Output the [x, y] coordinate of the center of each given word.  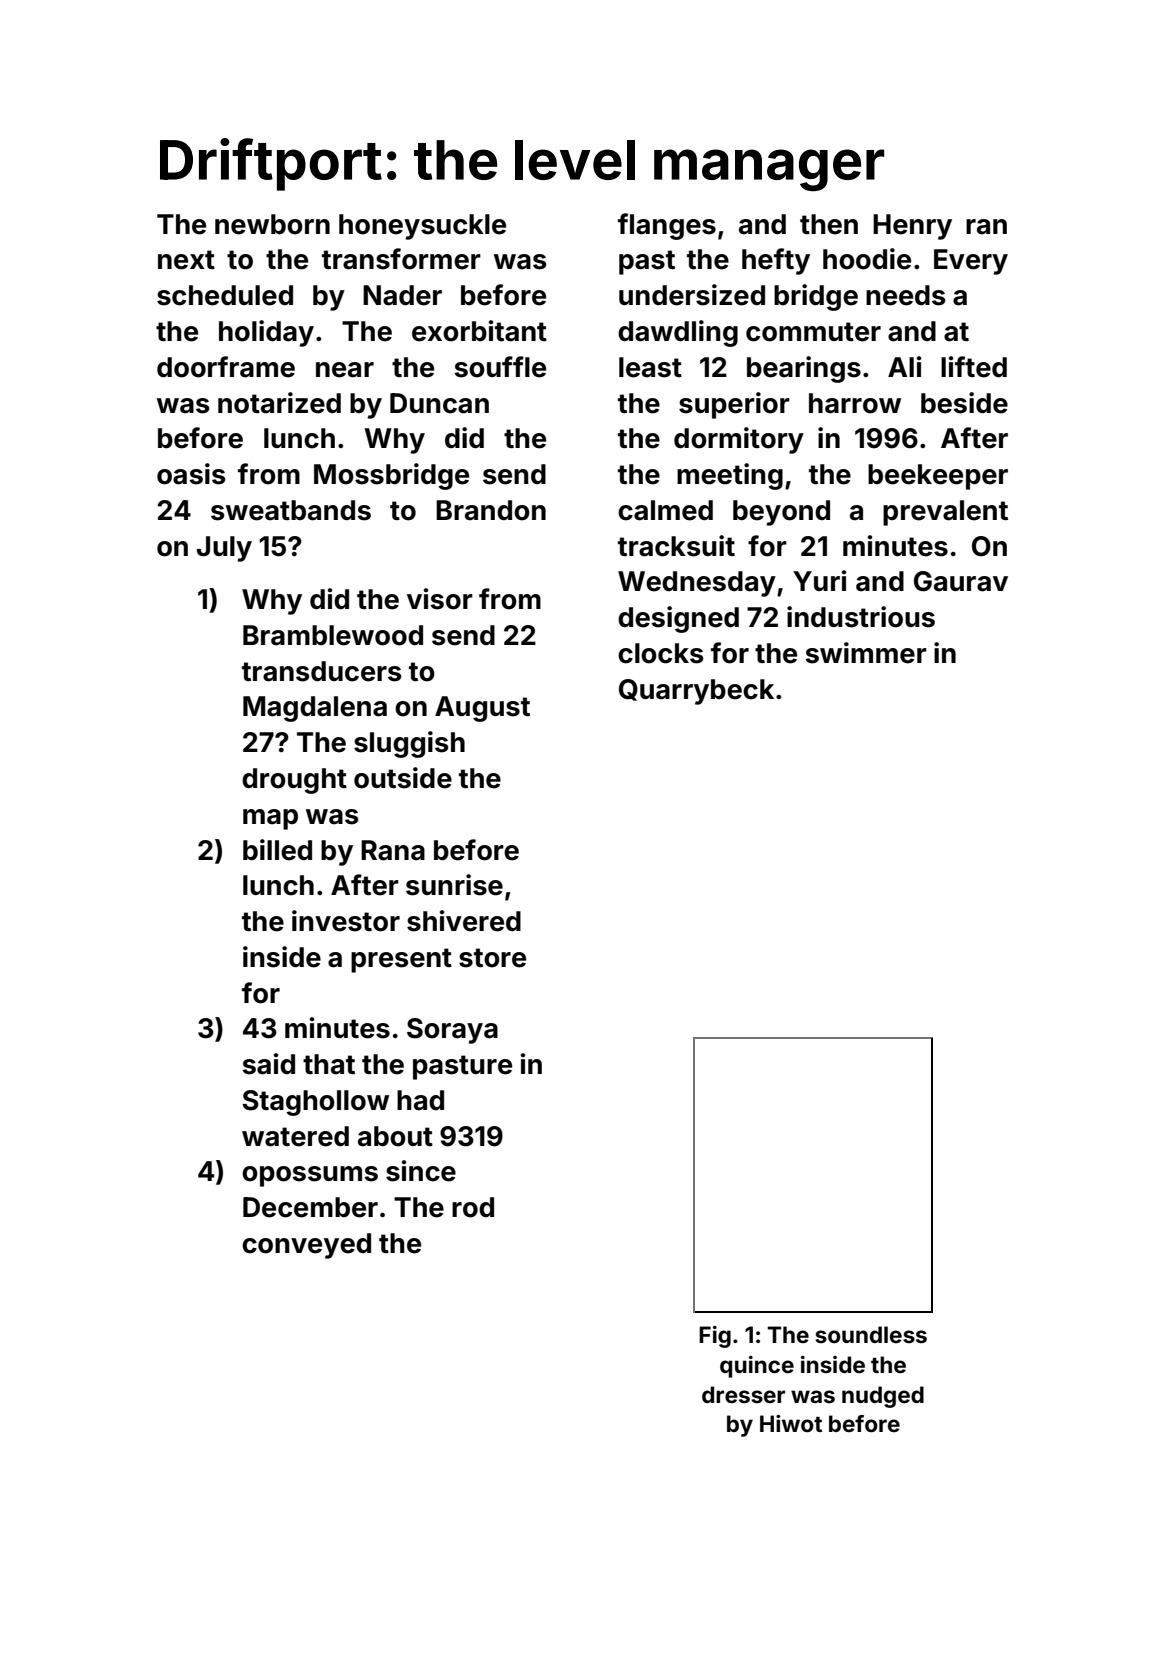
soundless [871, 1334]
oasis [191, 474]
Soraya [452, 1031]
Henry [912, 227]
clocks [661, 653]
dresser [743, 1394]
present [401, 960]
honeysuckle [422, 227]
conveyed [306, 1246]
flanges [667, 226]
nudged [883, 1397]
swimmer [866, 653]
